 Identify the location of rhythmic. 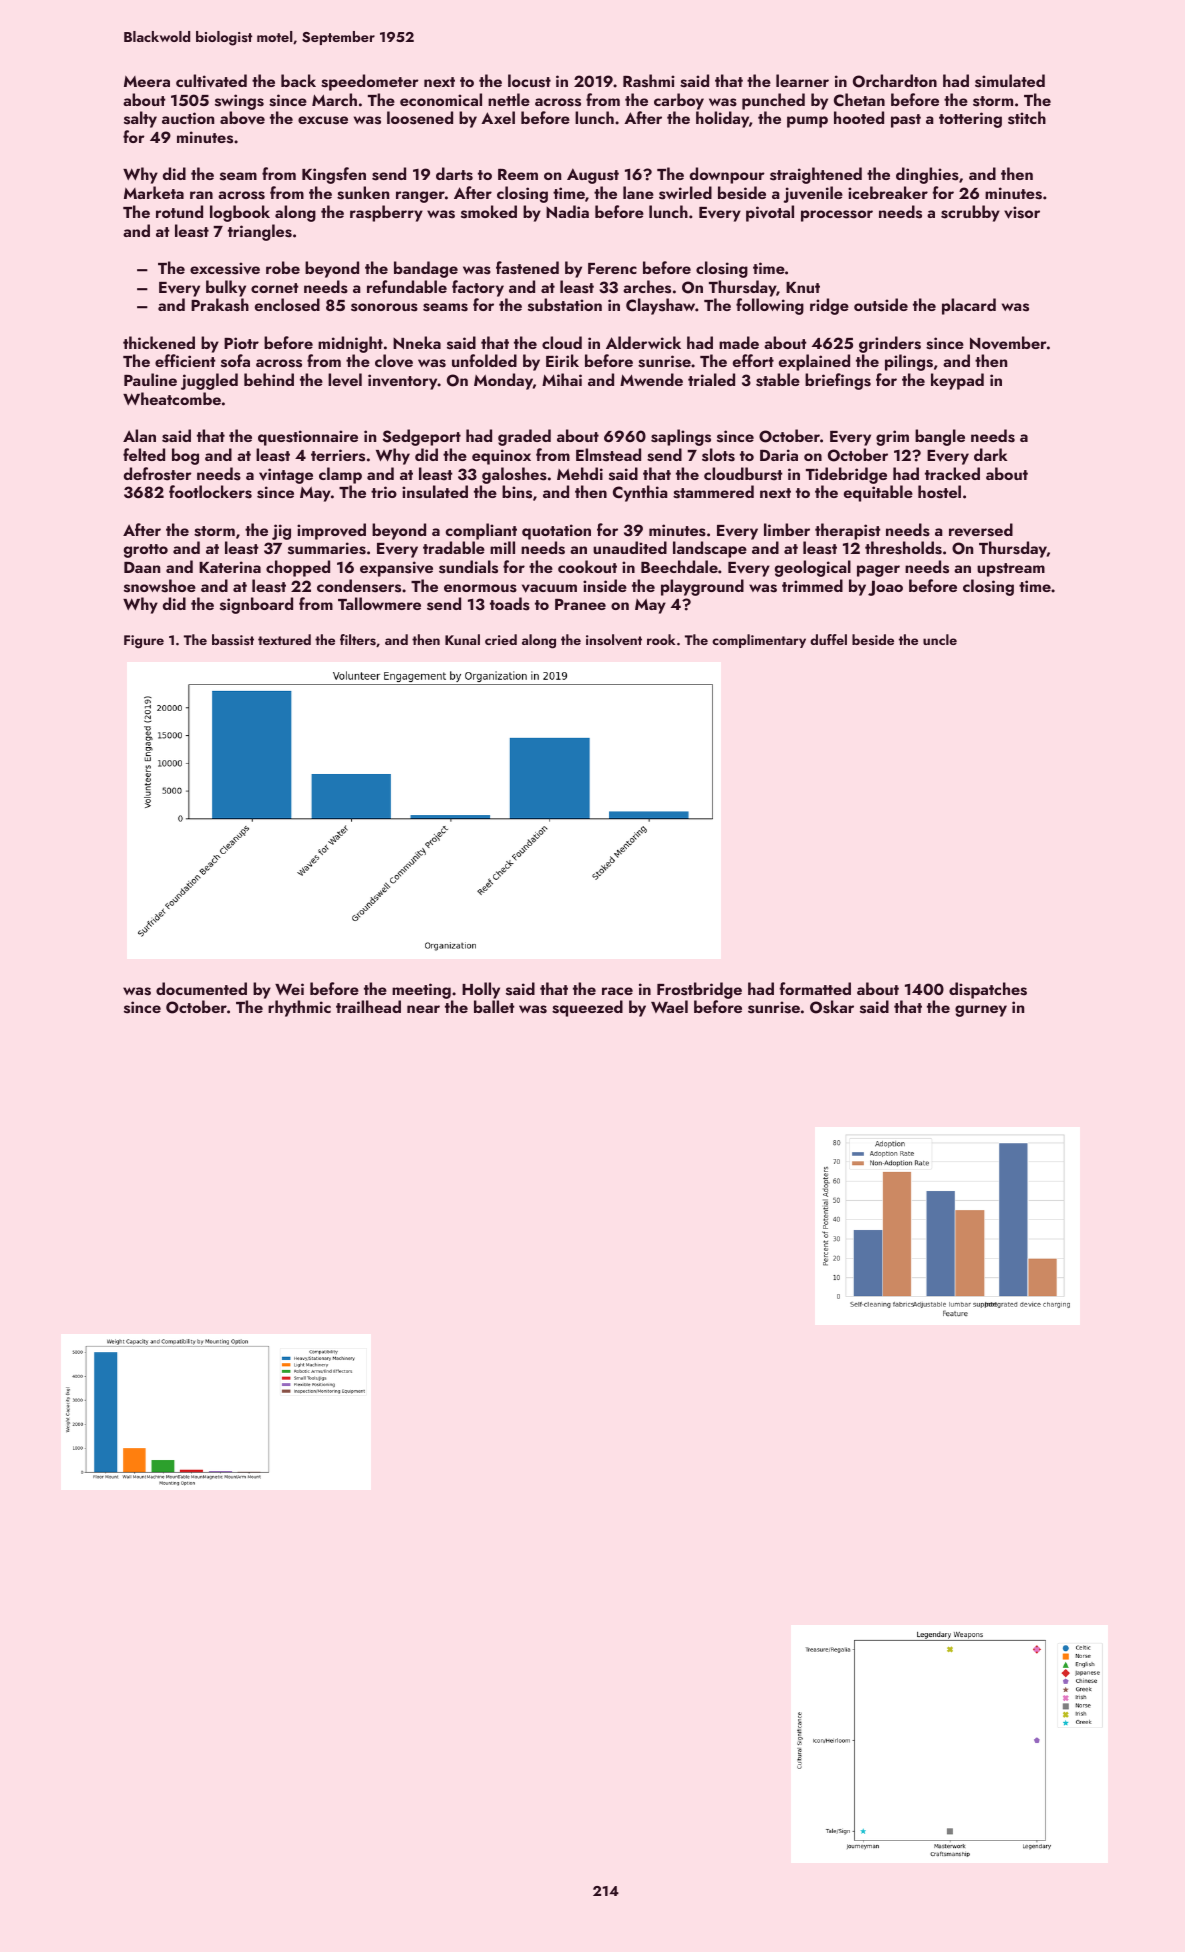
(299, 1008).
